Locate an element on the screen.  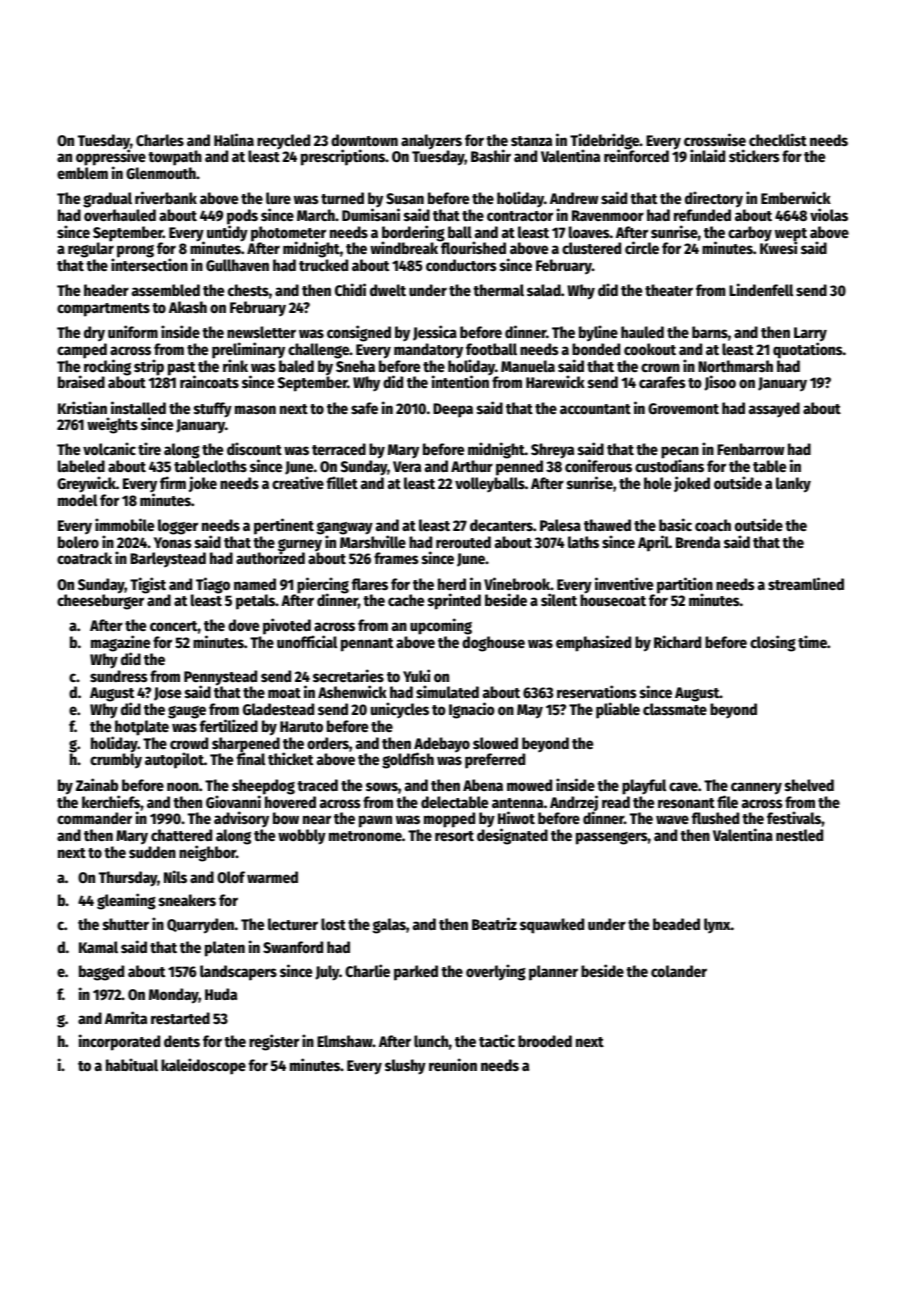
closing is located at coordinates (773, 643).
